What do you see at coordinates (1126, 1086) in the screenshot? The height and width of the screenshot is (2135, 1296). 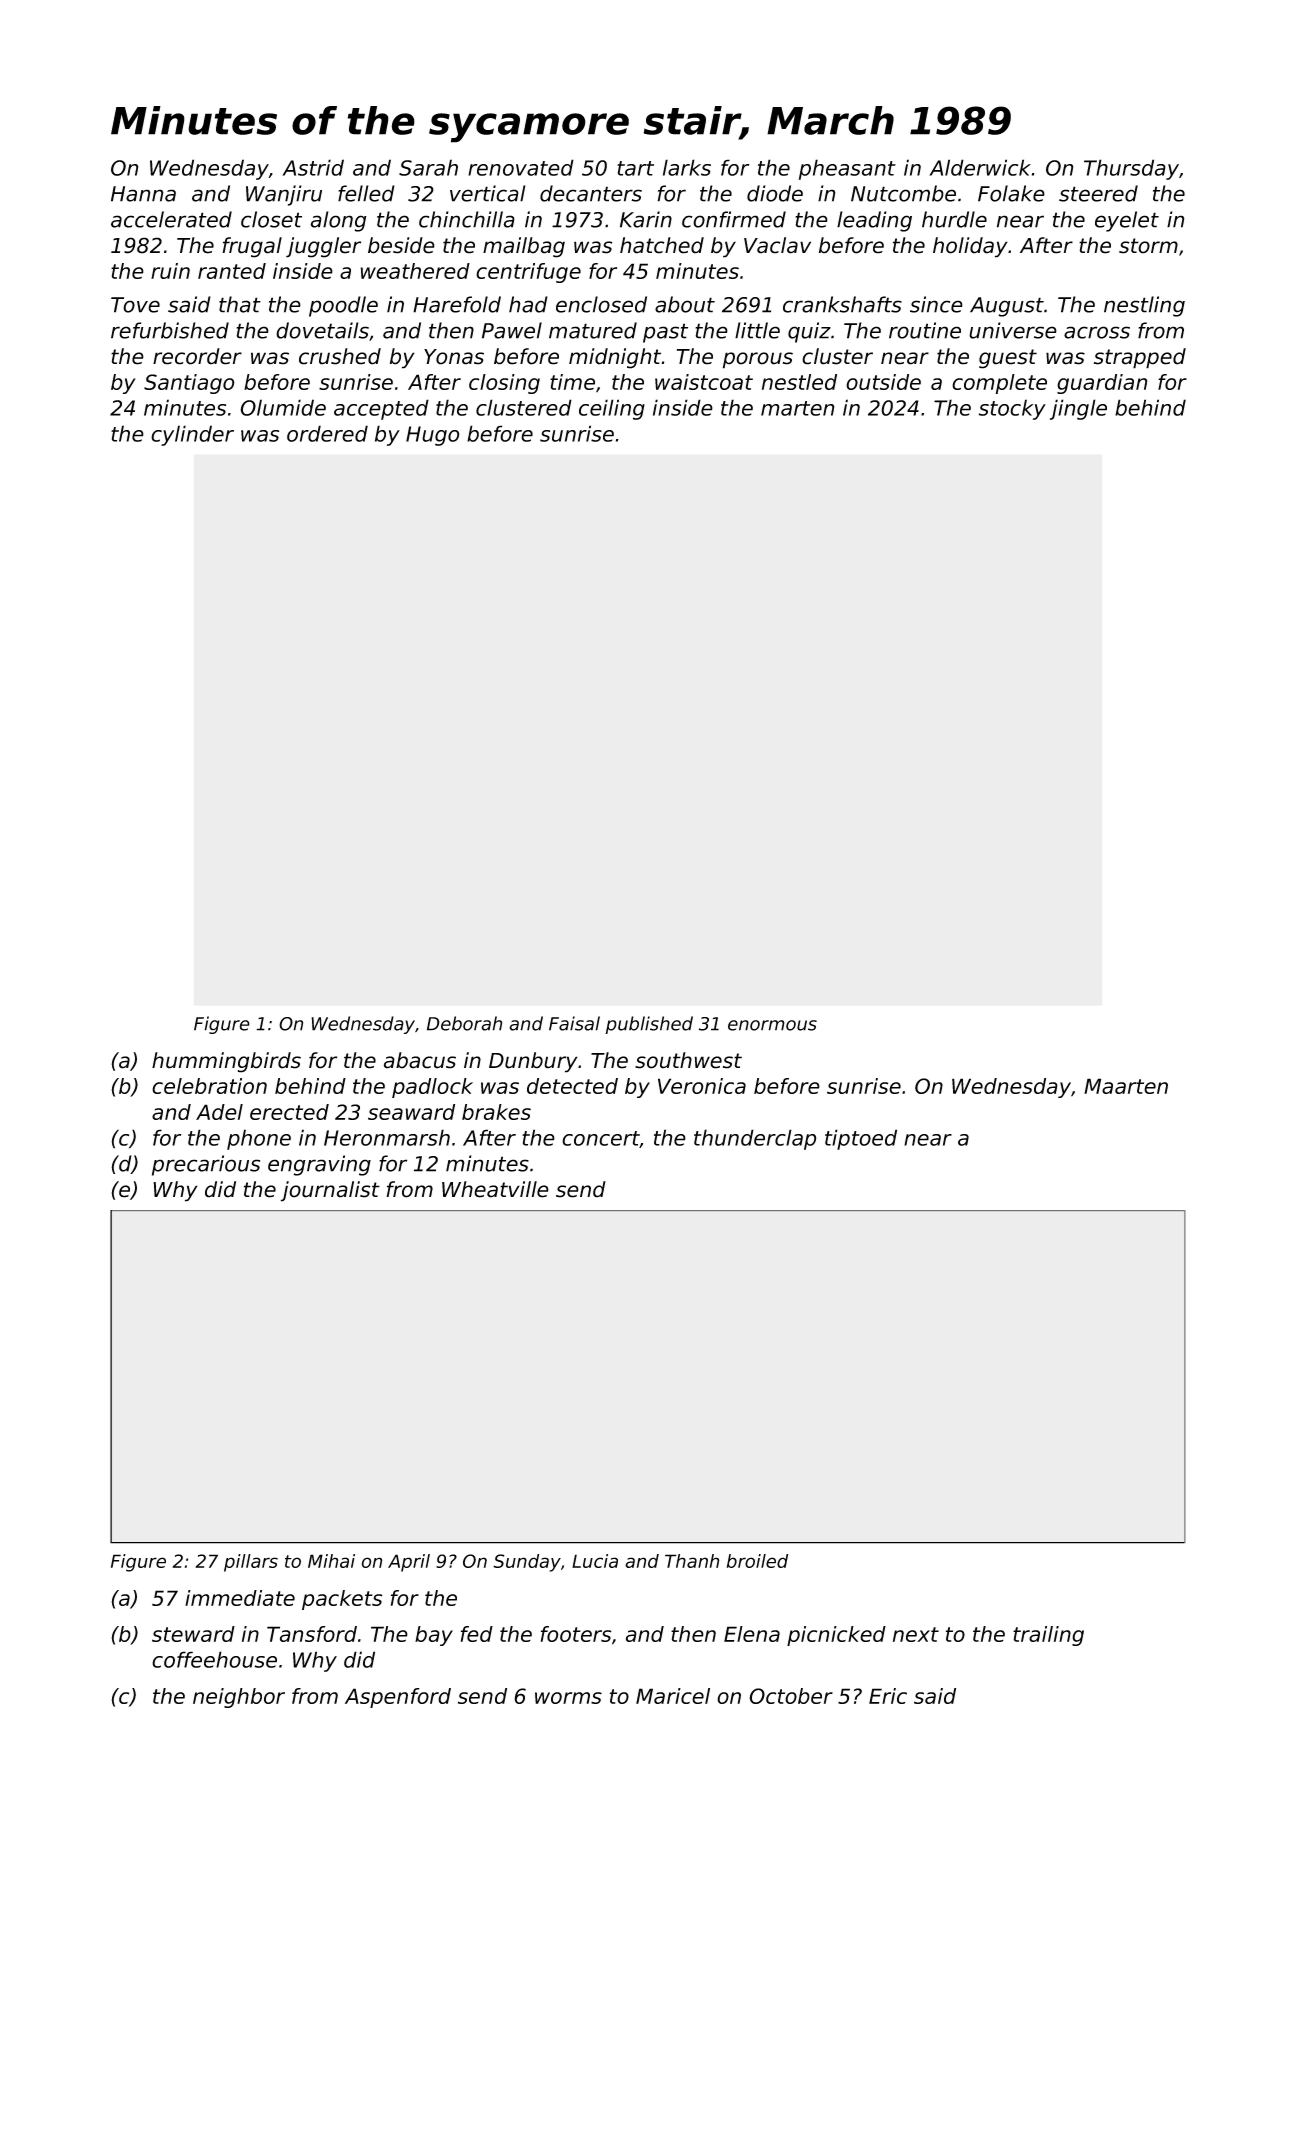 I see `Maarten` at bounding box center [1126, 1086].
